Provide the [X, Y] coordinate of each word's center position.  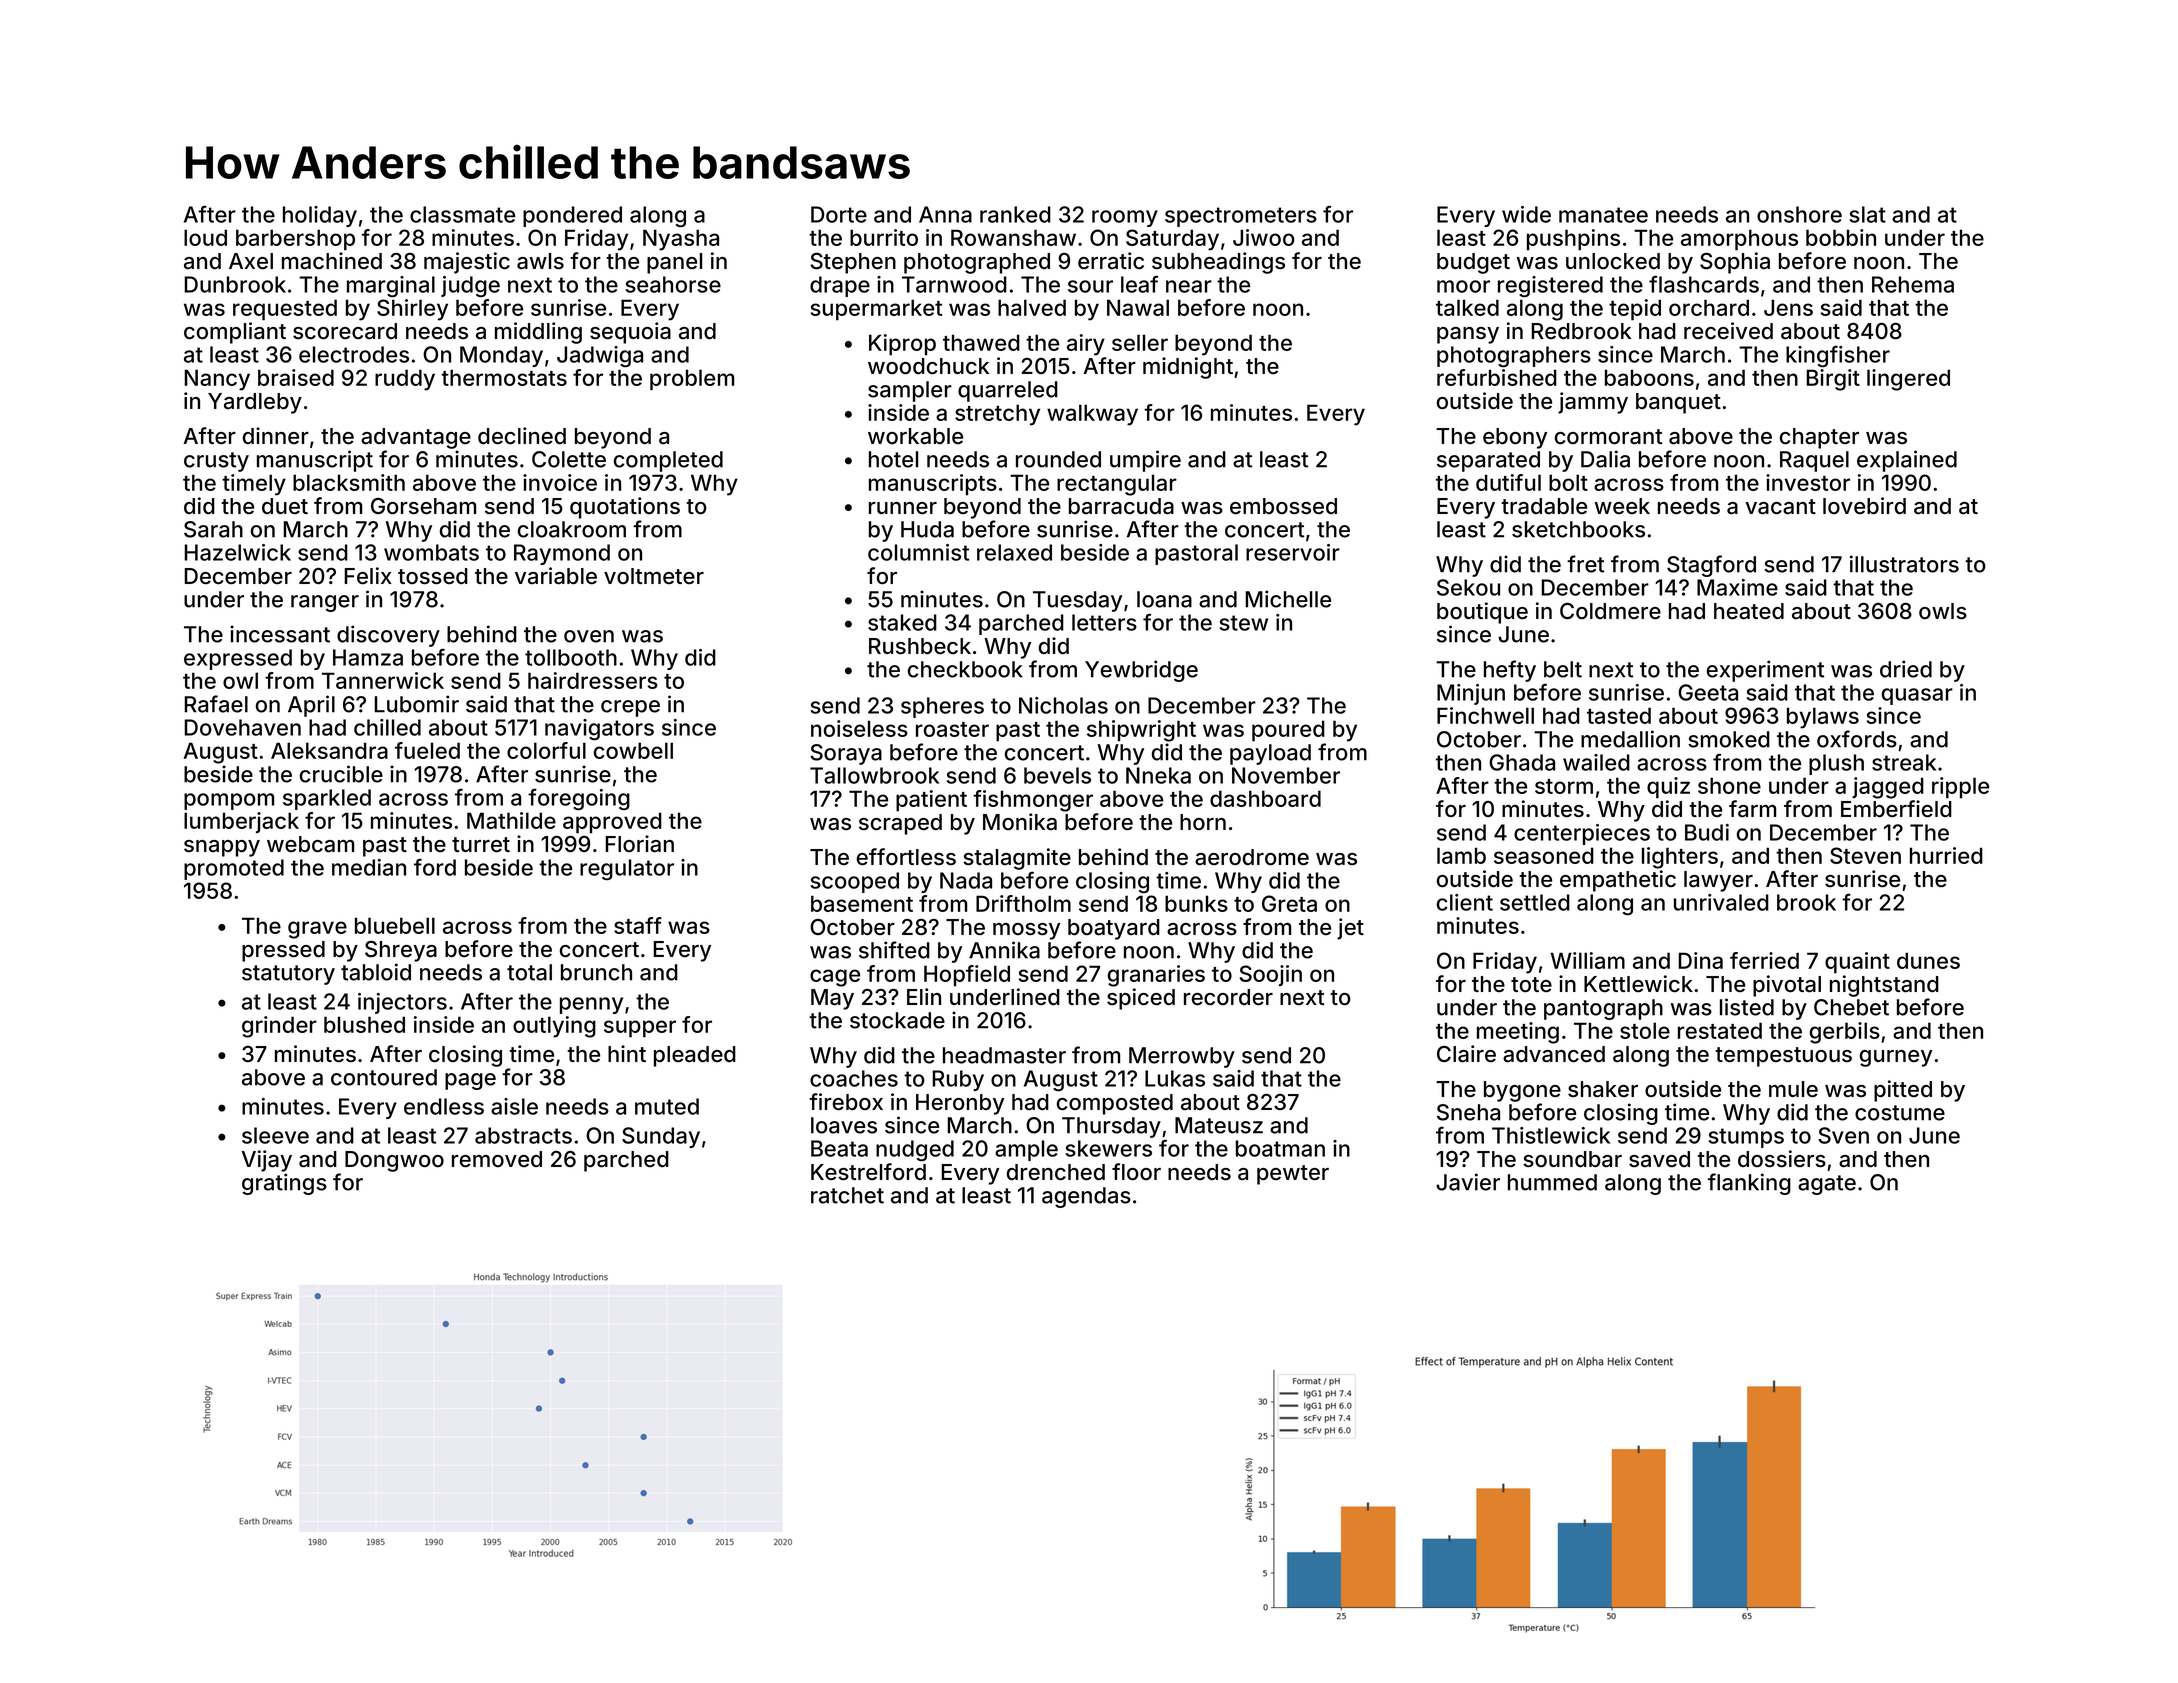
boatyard [1114, 929]
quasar [1917, 696]
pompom [229, 801]
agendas [1086, 1197]
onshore [1799, 214]
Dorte [839, 214]
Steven [1865, 855]
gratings [284, 1184]
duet [285, 506]
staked [902, 622]
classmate [462, 214]
